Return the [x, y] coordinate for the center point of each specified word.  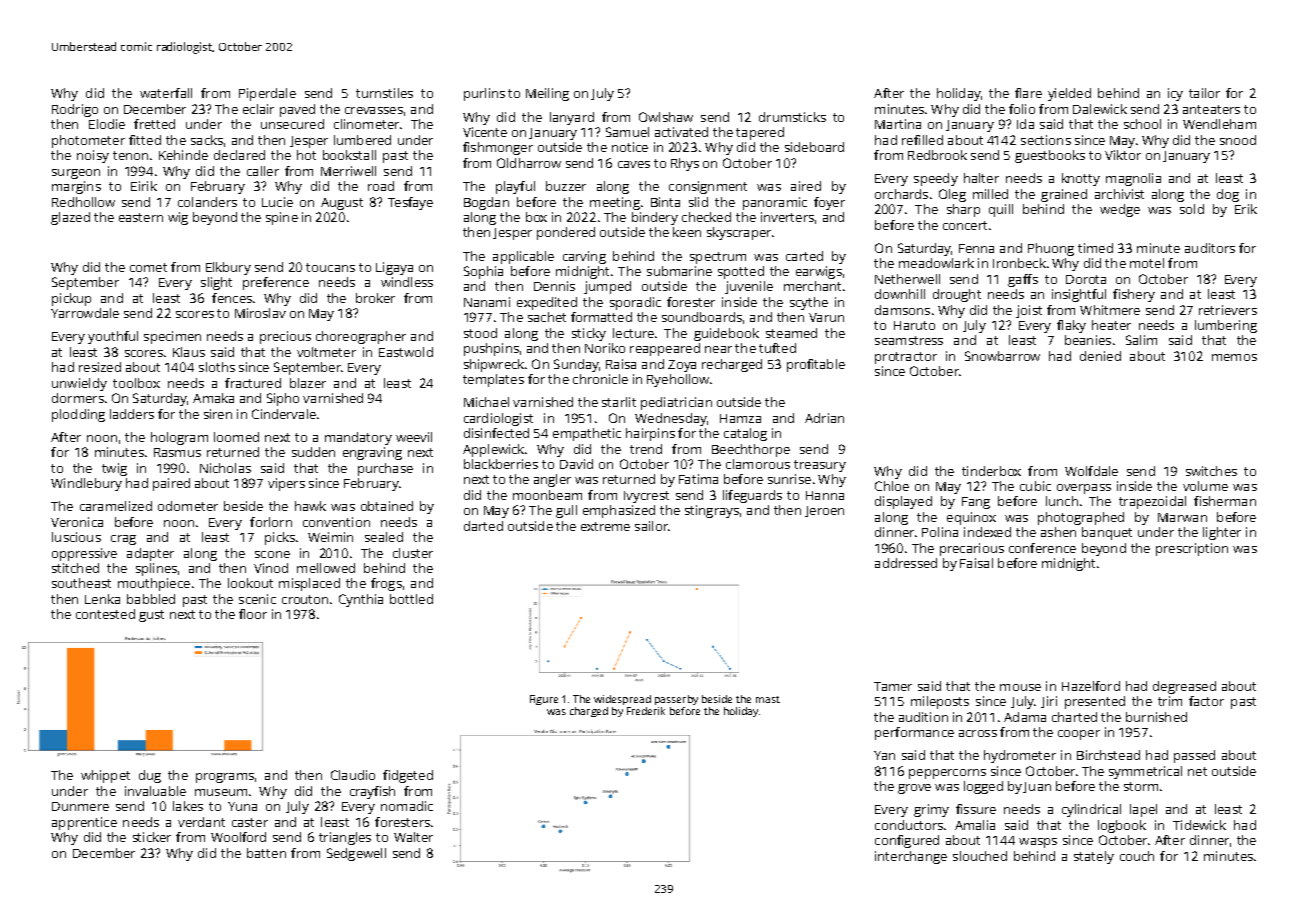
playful [515, 187]
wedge [1120, 210]
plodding [78, 415]
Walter [413, 837]
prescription [1192, 549]
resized [100, 367]
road [381, 186]
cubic [1035, 486]
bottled [411, 599]
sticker [152, 837]
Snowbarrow [1002, 356]
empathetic [587, 434]
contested [105, 614]
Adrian [824, 418]
